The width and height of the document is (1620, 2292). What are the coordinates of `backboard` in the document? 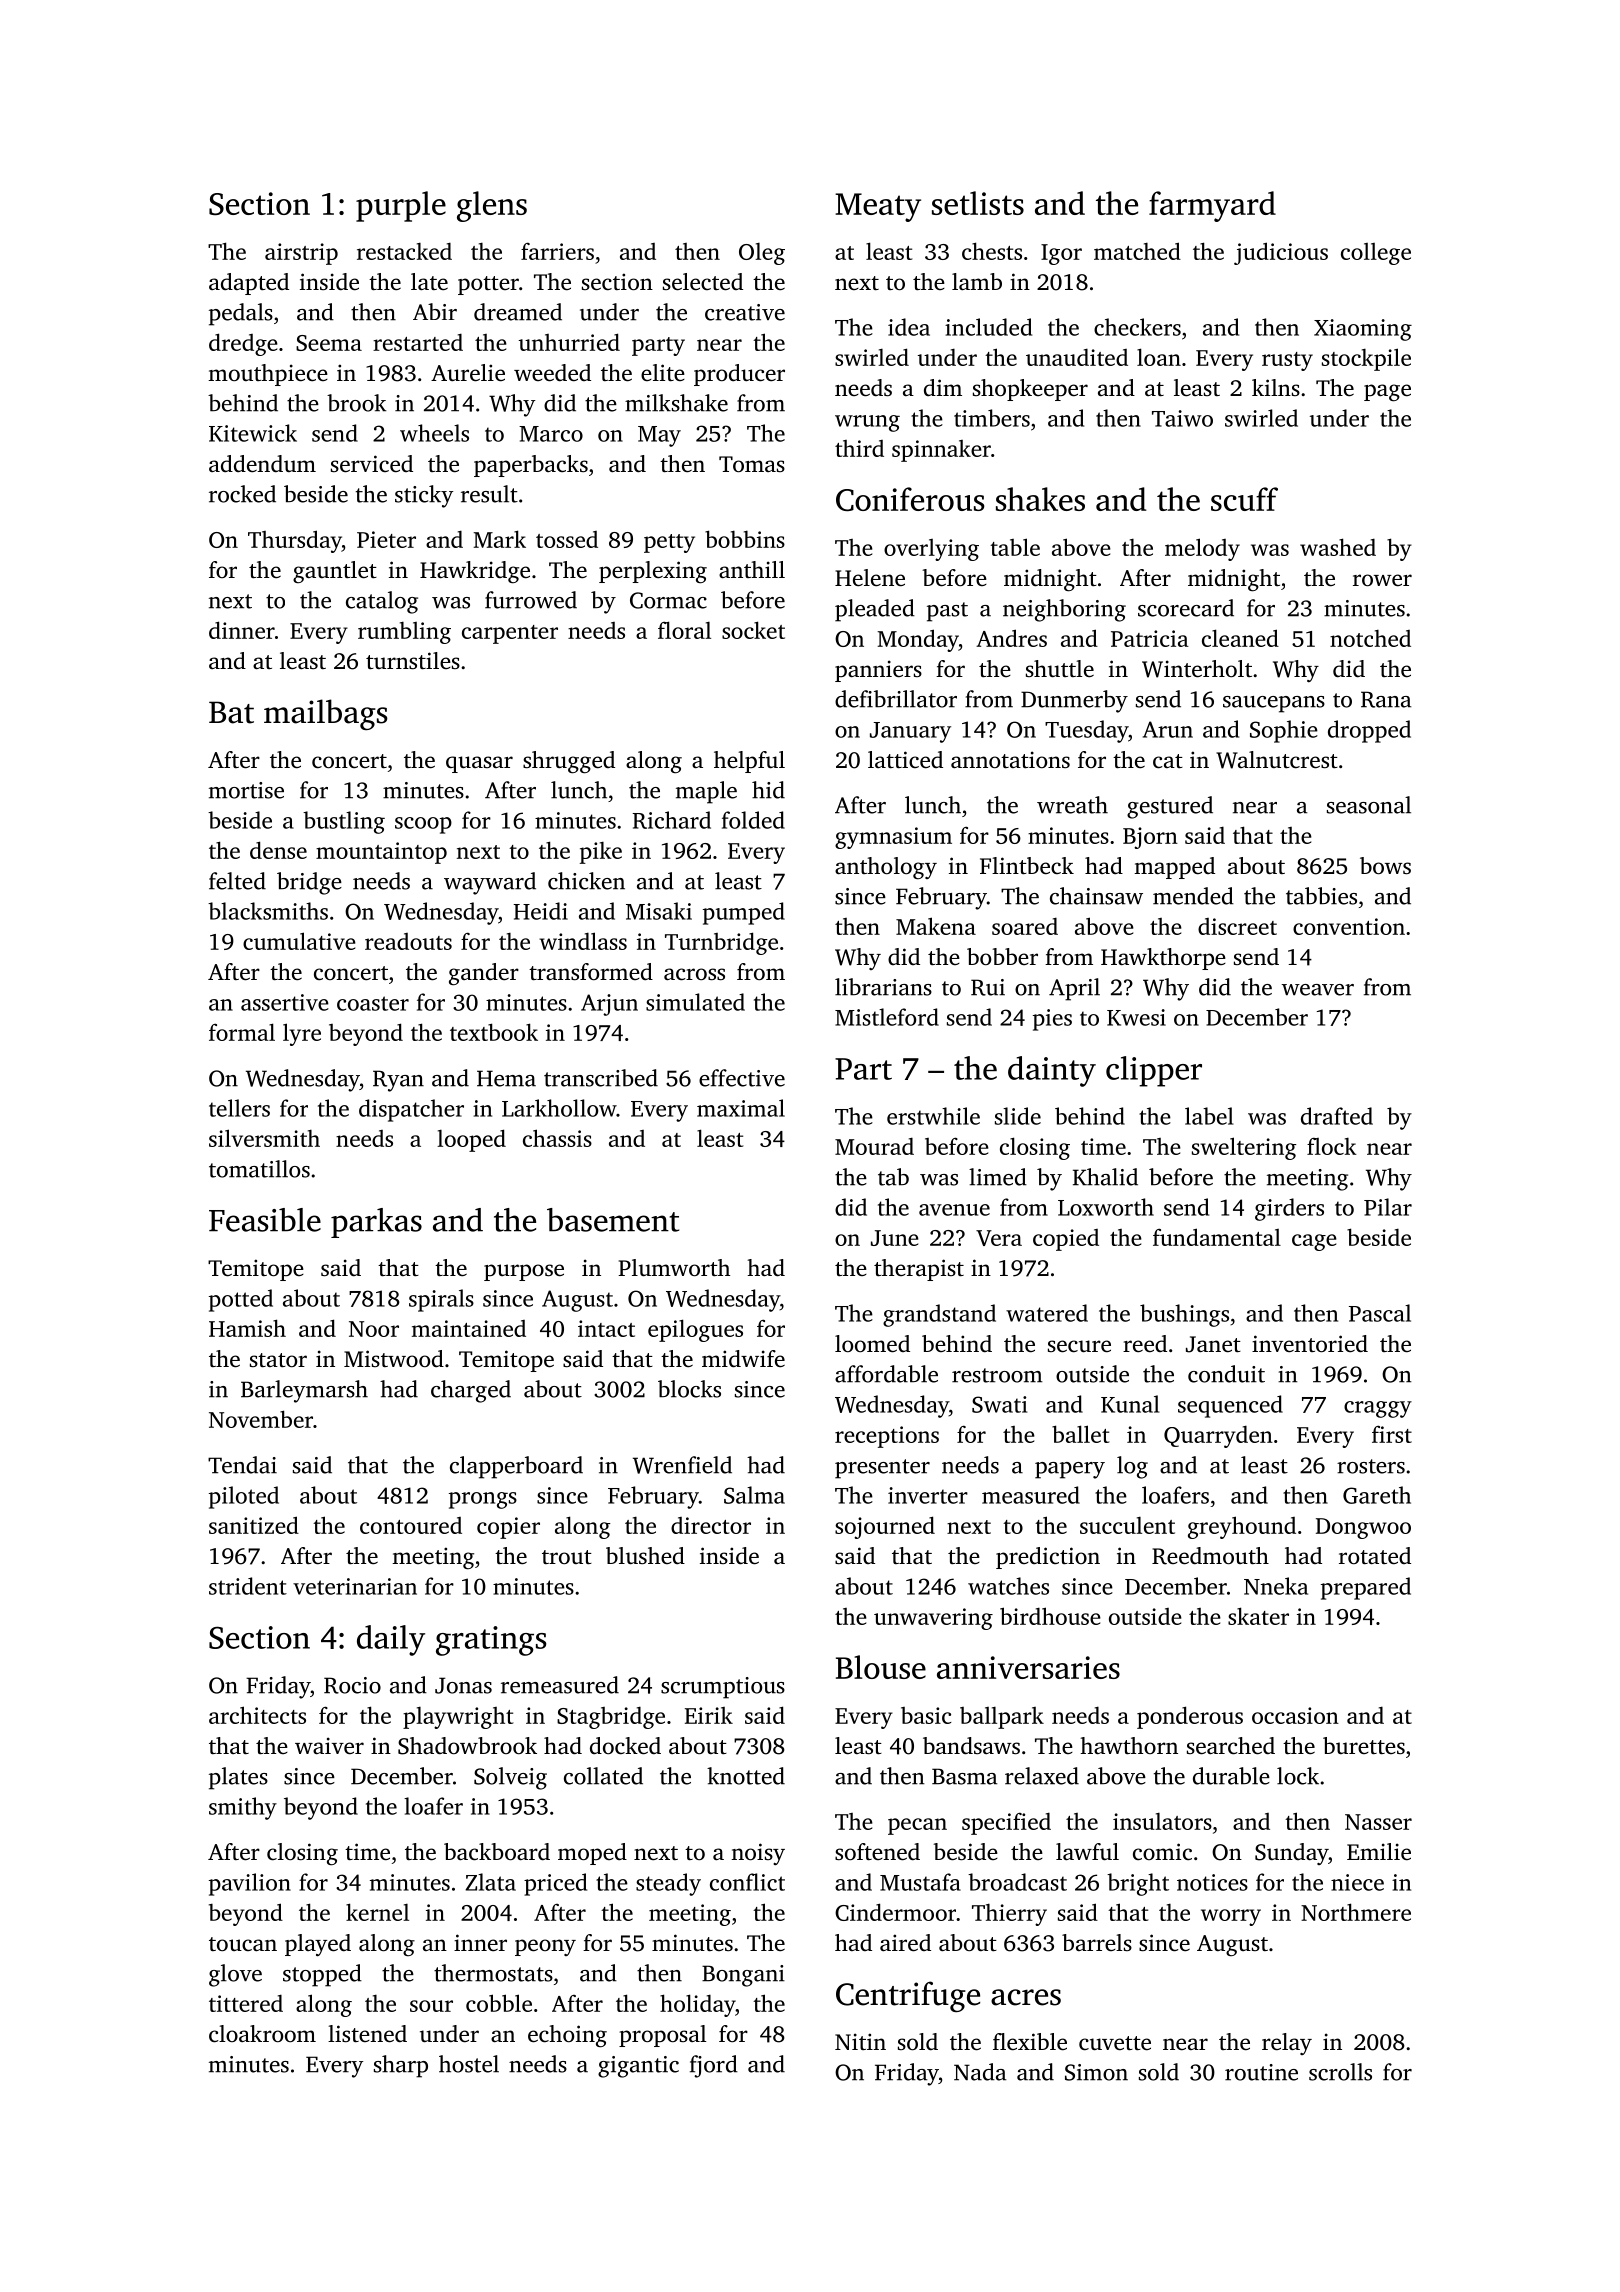 It's located at (497, 1852).
